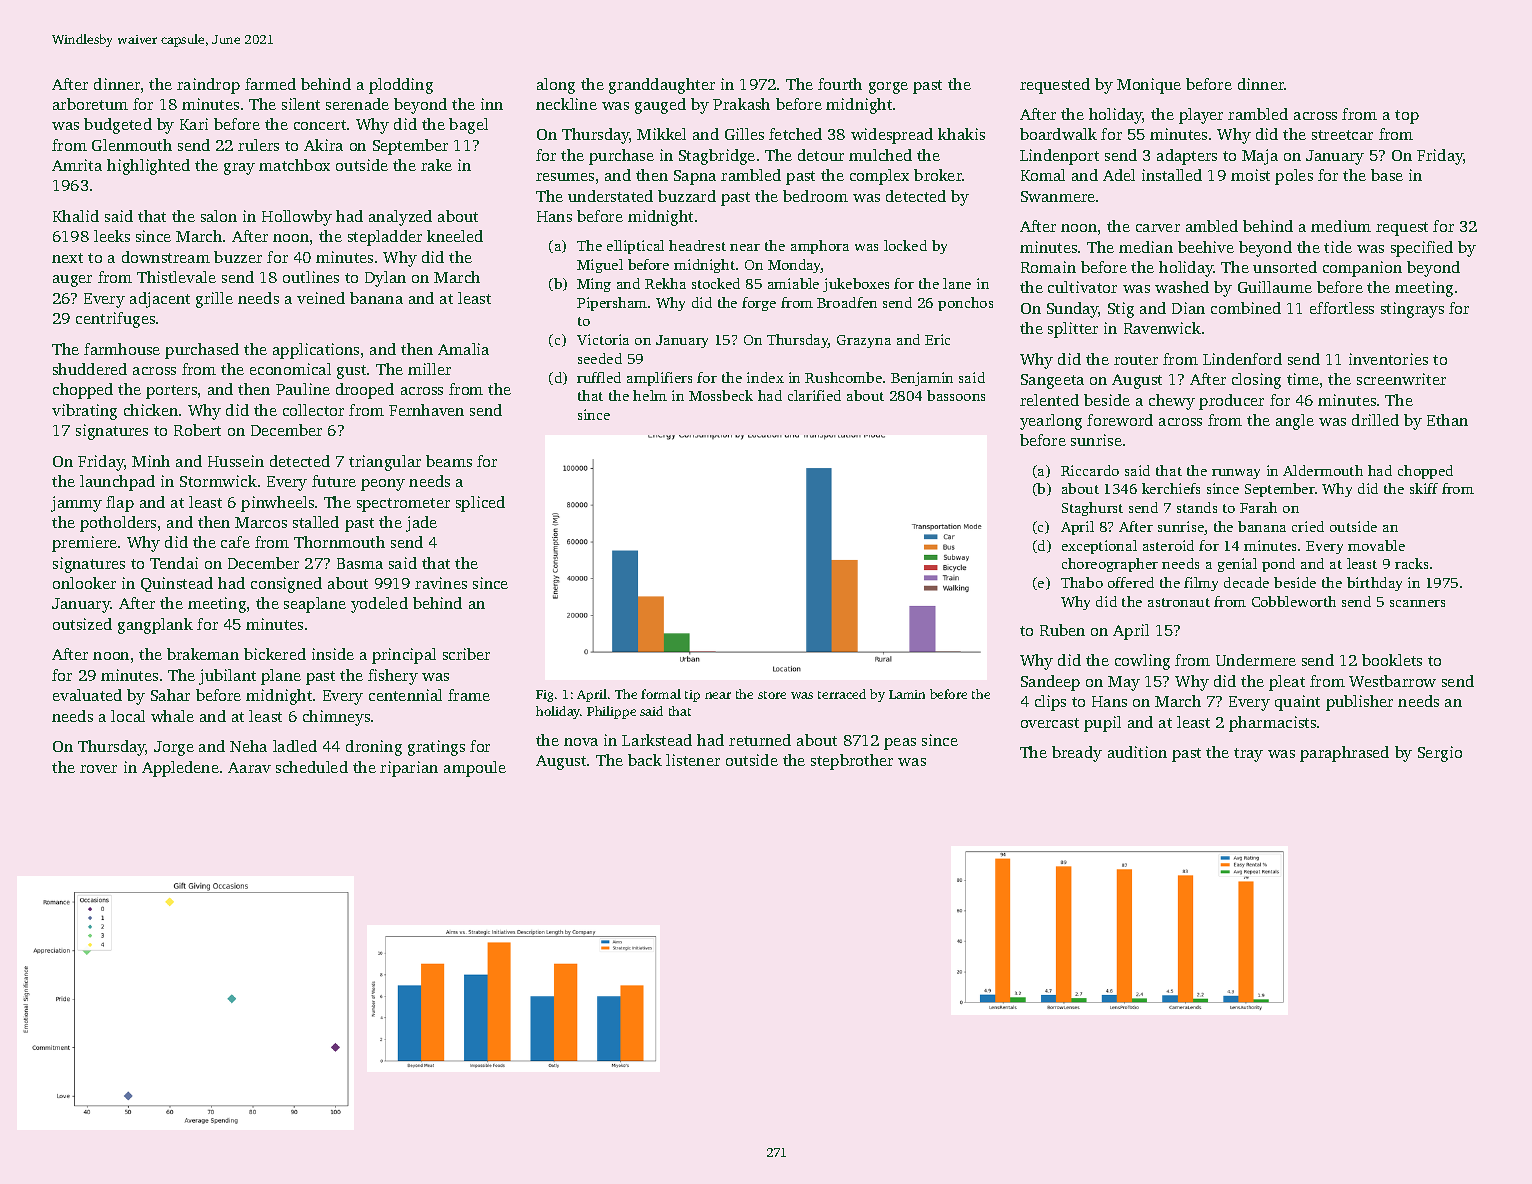  I want to click on fourth, so click(840, 84).
